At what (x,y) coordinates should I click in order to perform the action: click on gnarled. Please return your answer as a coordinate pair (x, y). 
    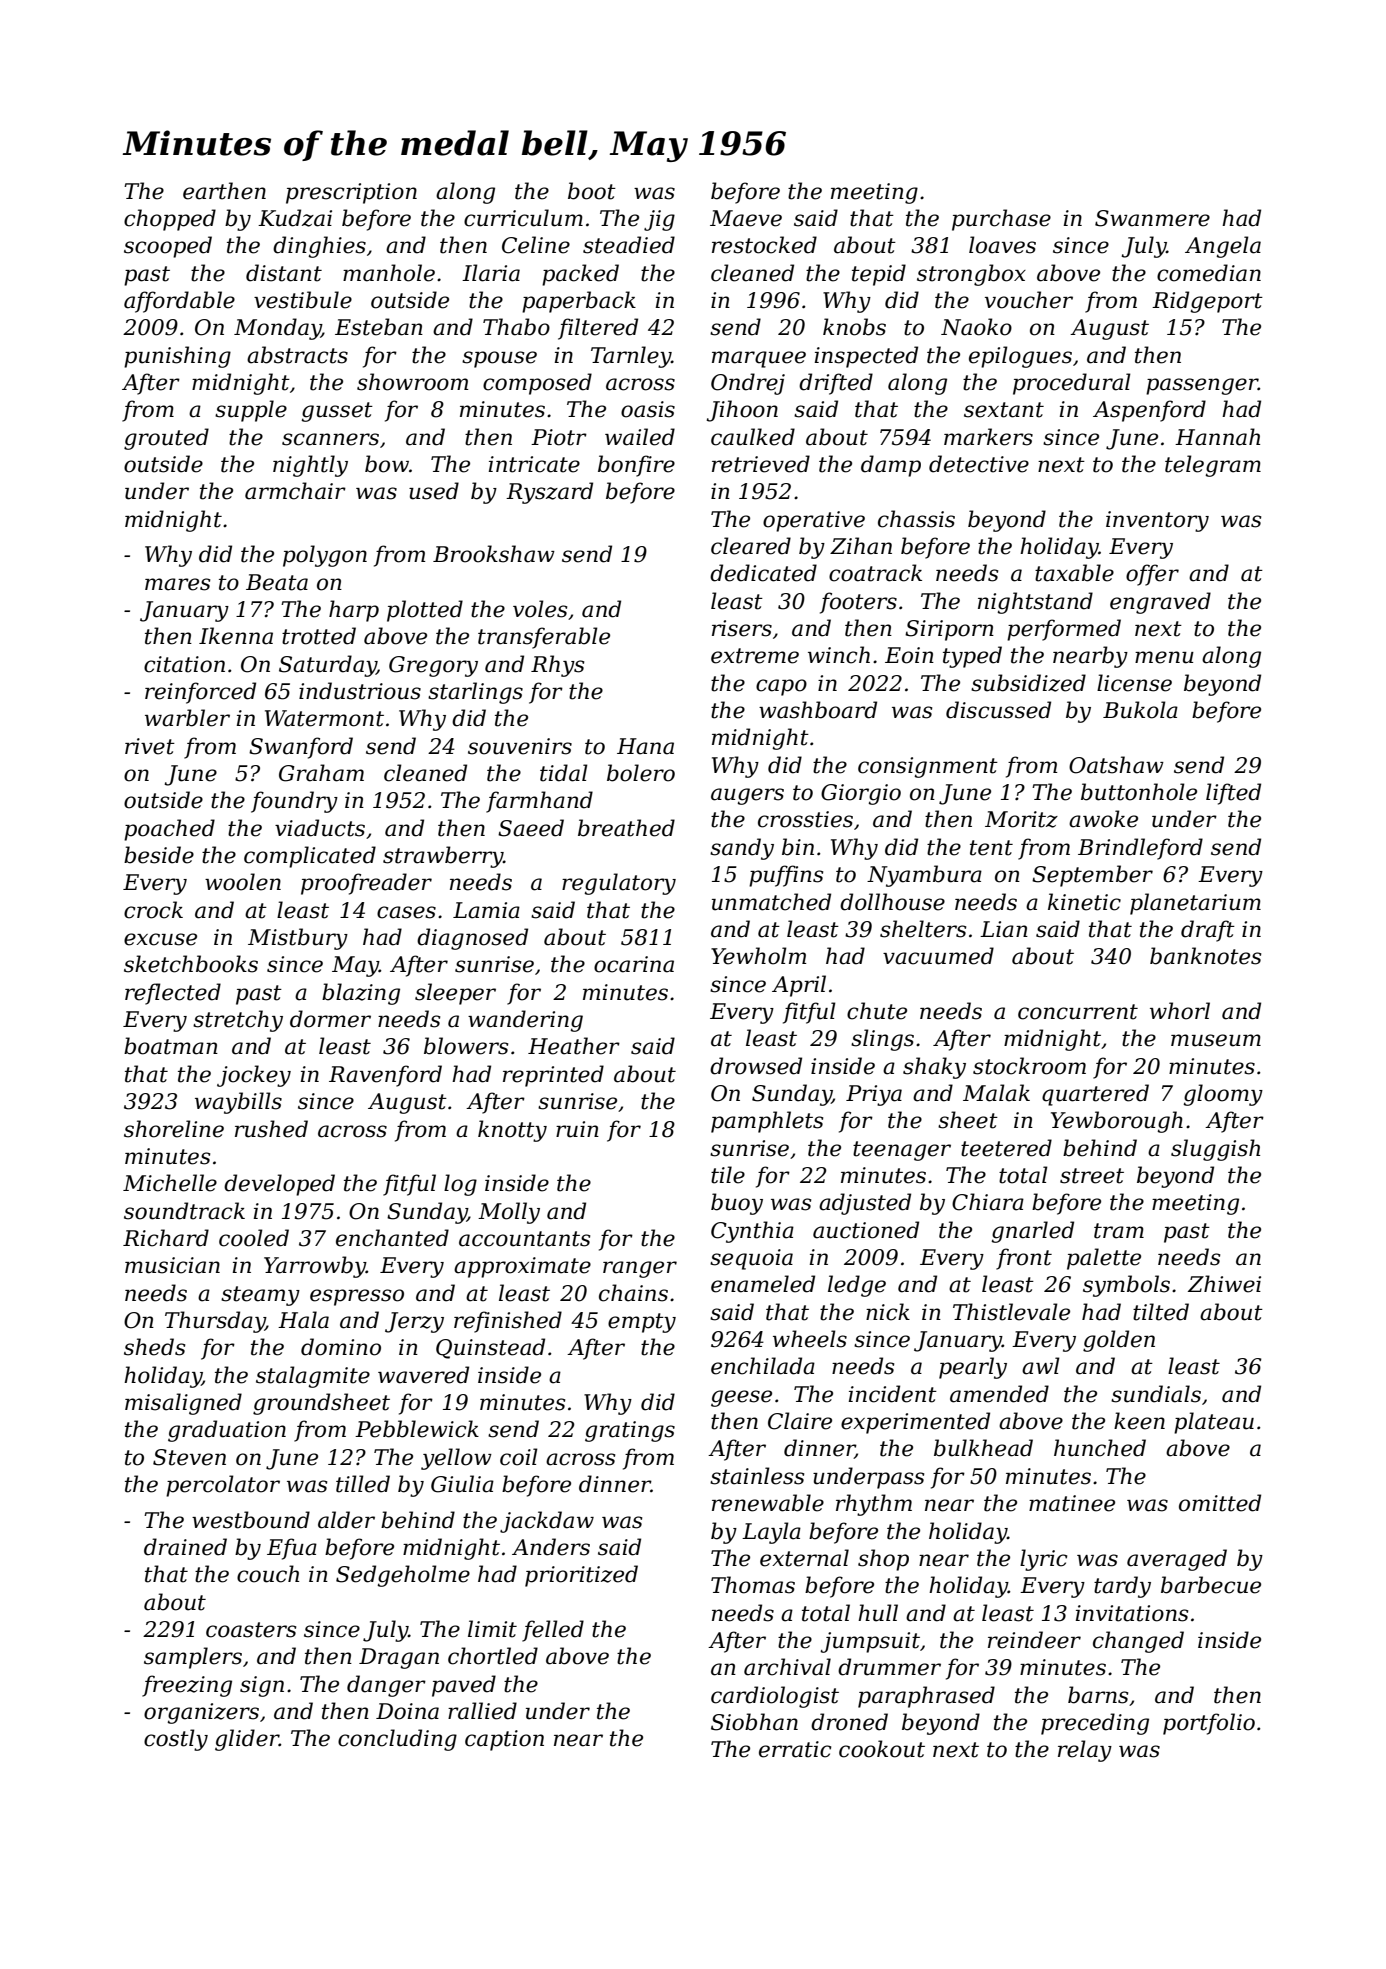
    Looking at the image, I should click on (1032, 1232).
